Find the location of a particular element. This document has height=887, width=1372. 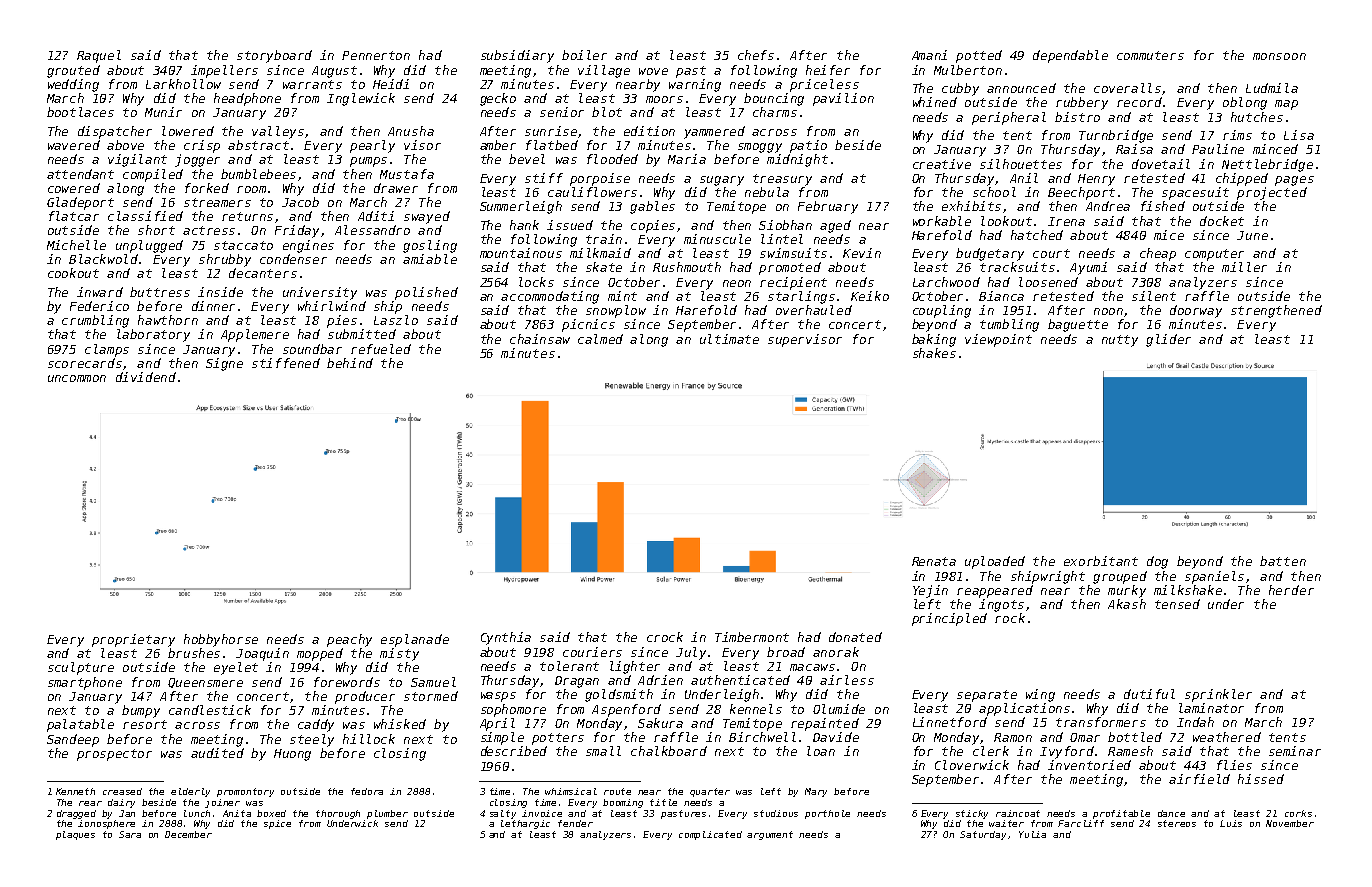

audited is located at coordinates (217, 753).
